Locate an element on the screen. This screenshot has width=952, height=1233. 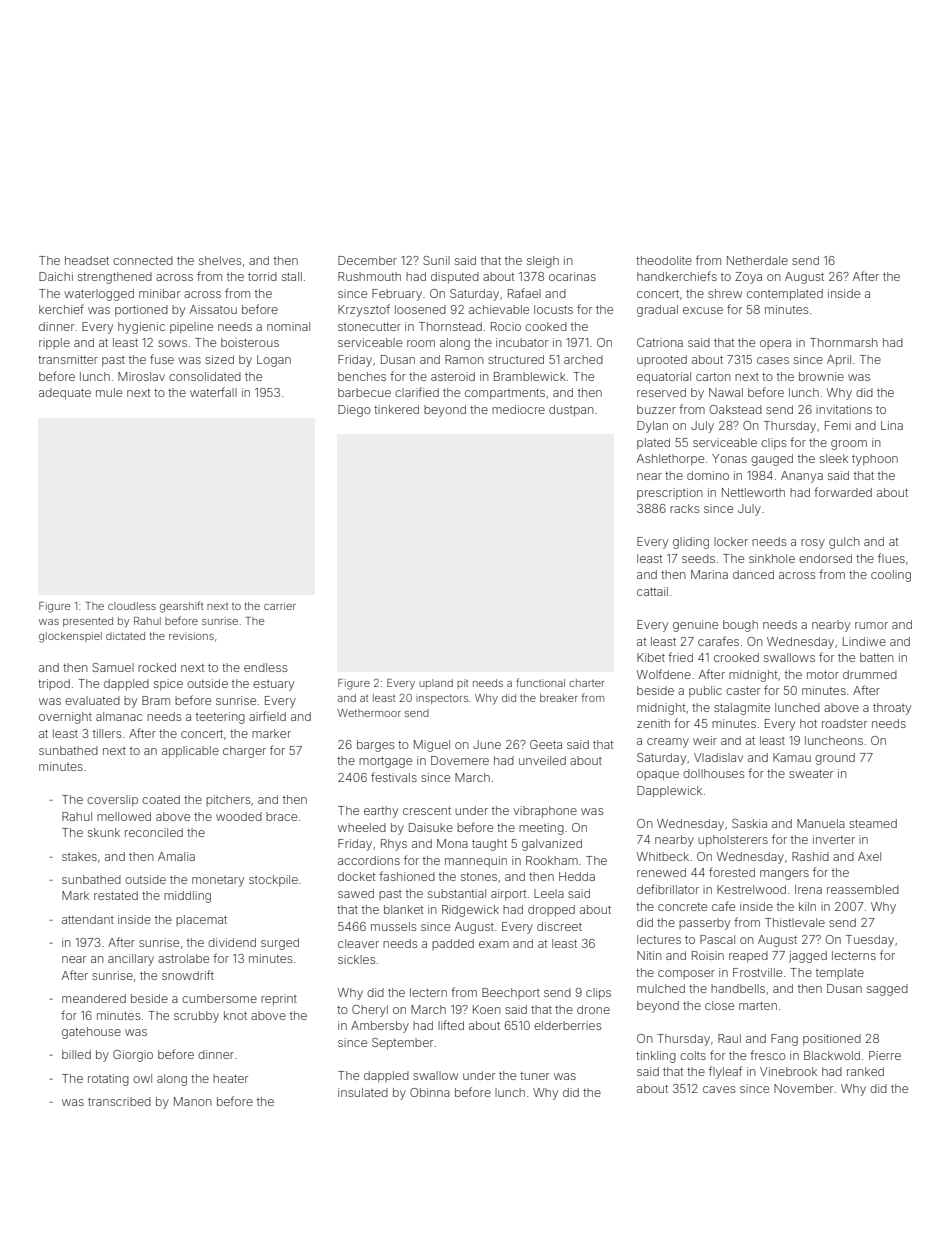
Netherdale is located at coordinates (757, 260).
